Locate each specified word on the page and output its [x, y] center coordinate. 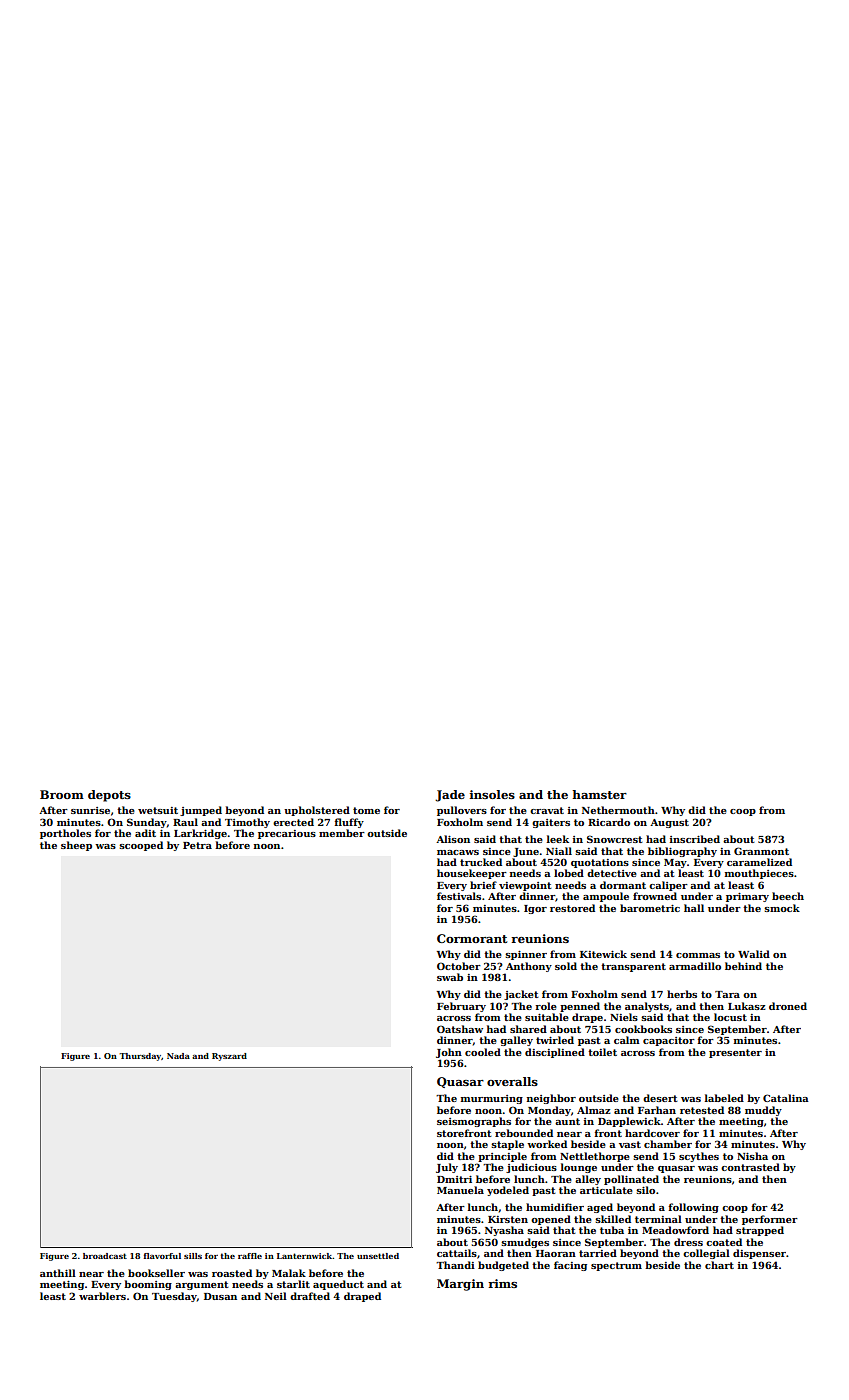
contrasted [750, 1167]
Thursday [140, 1057]
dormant [623, 885]
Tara [727, 994]
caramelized [759, 862]
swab [450, 977]
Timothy [247, 823]
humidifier [555, 1207]
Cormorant [472, 938]
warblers [102, 1296]
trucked [481, 862]
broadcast [105, 1256]
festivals [459, 896]
